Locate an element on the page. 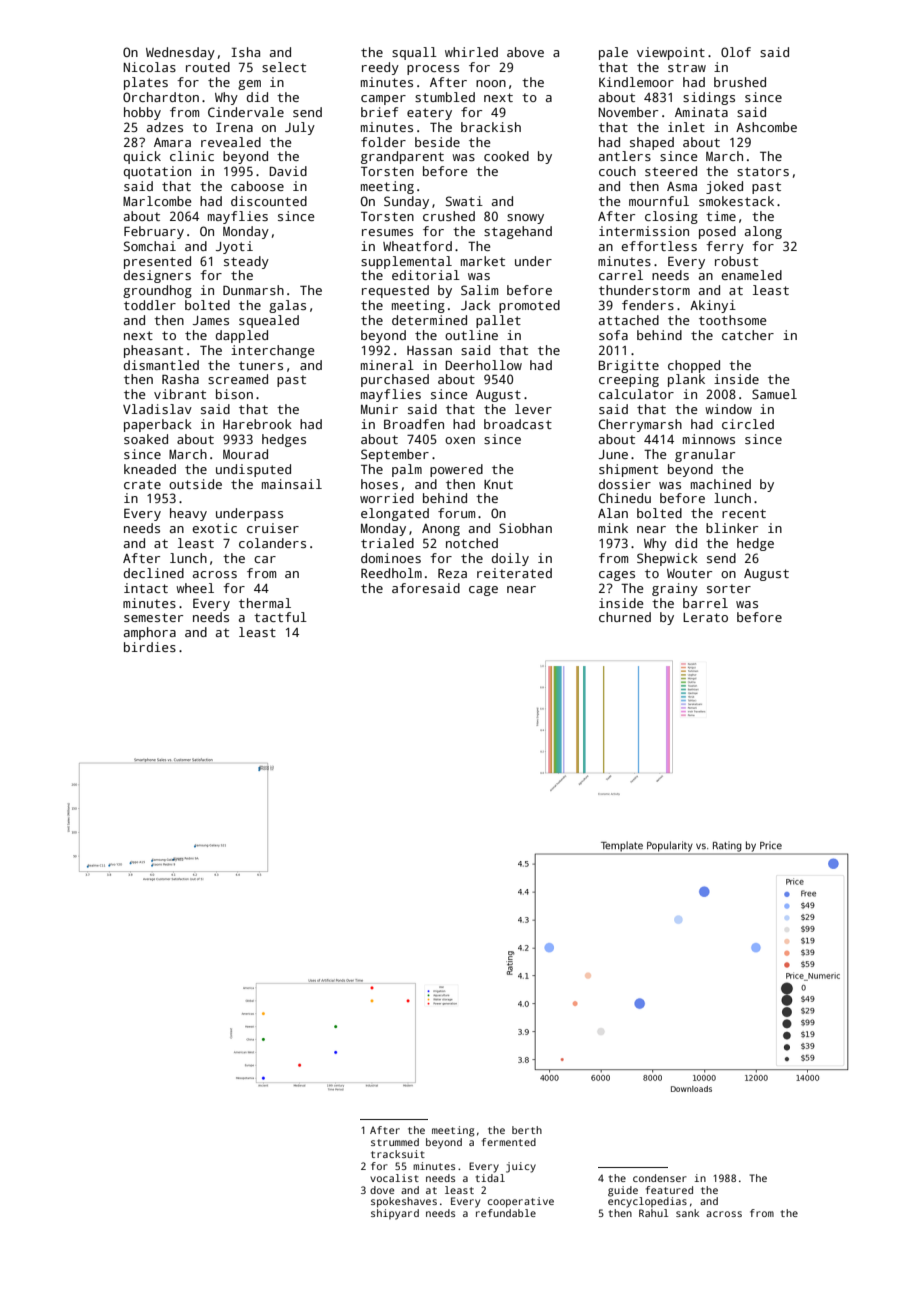 Image resolution: width=924 pixels, height=1308 pixels. strummed is located at coordinates (395, 1142).
